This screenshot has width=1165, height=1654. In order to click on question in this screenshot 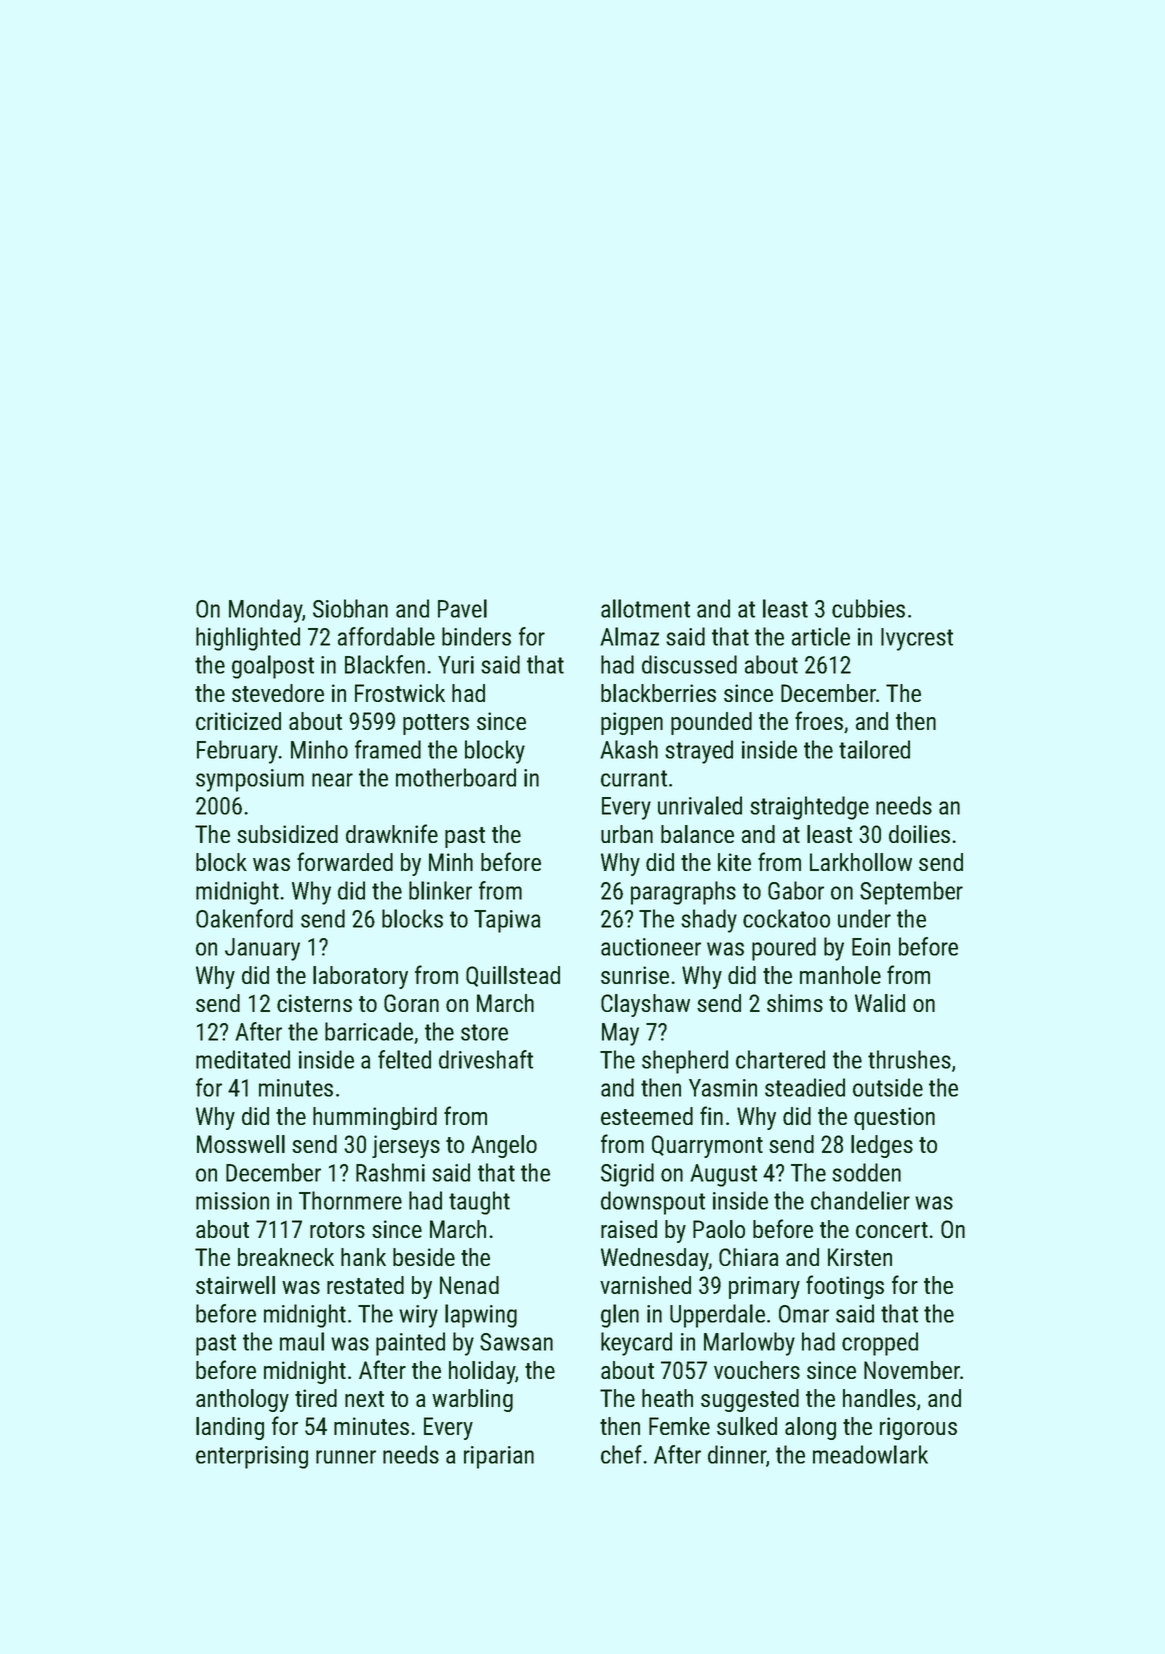, I will do `click(894, 1118)`.
